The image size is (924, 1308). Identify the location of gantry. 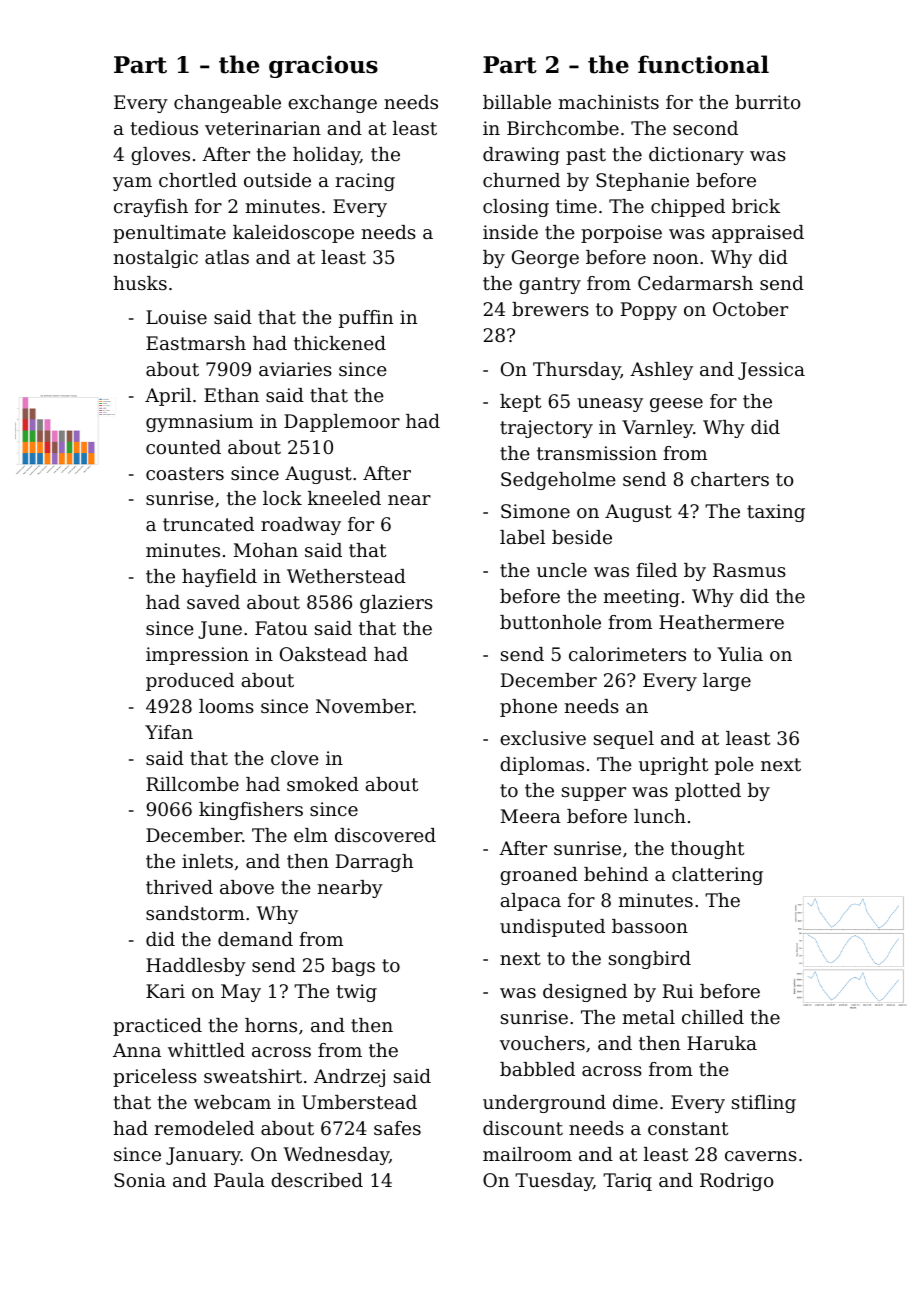
(550, 285).
